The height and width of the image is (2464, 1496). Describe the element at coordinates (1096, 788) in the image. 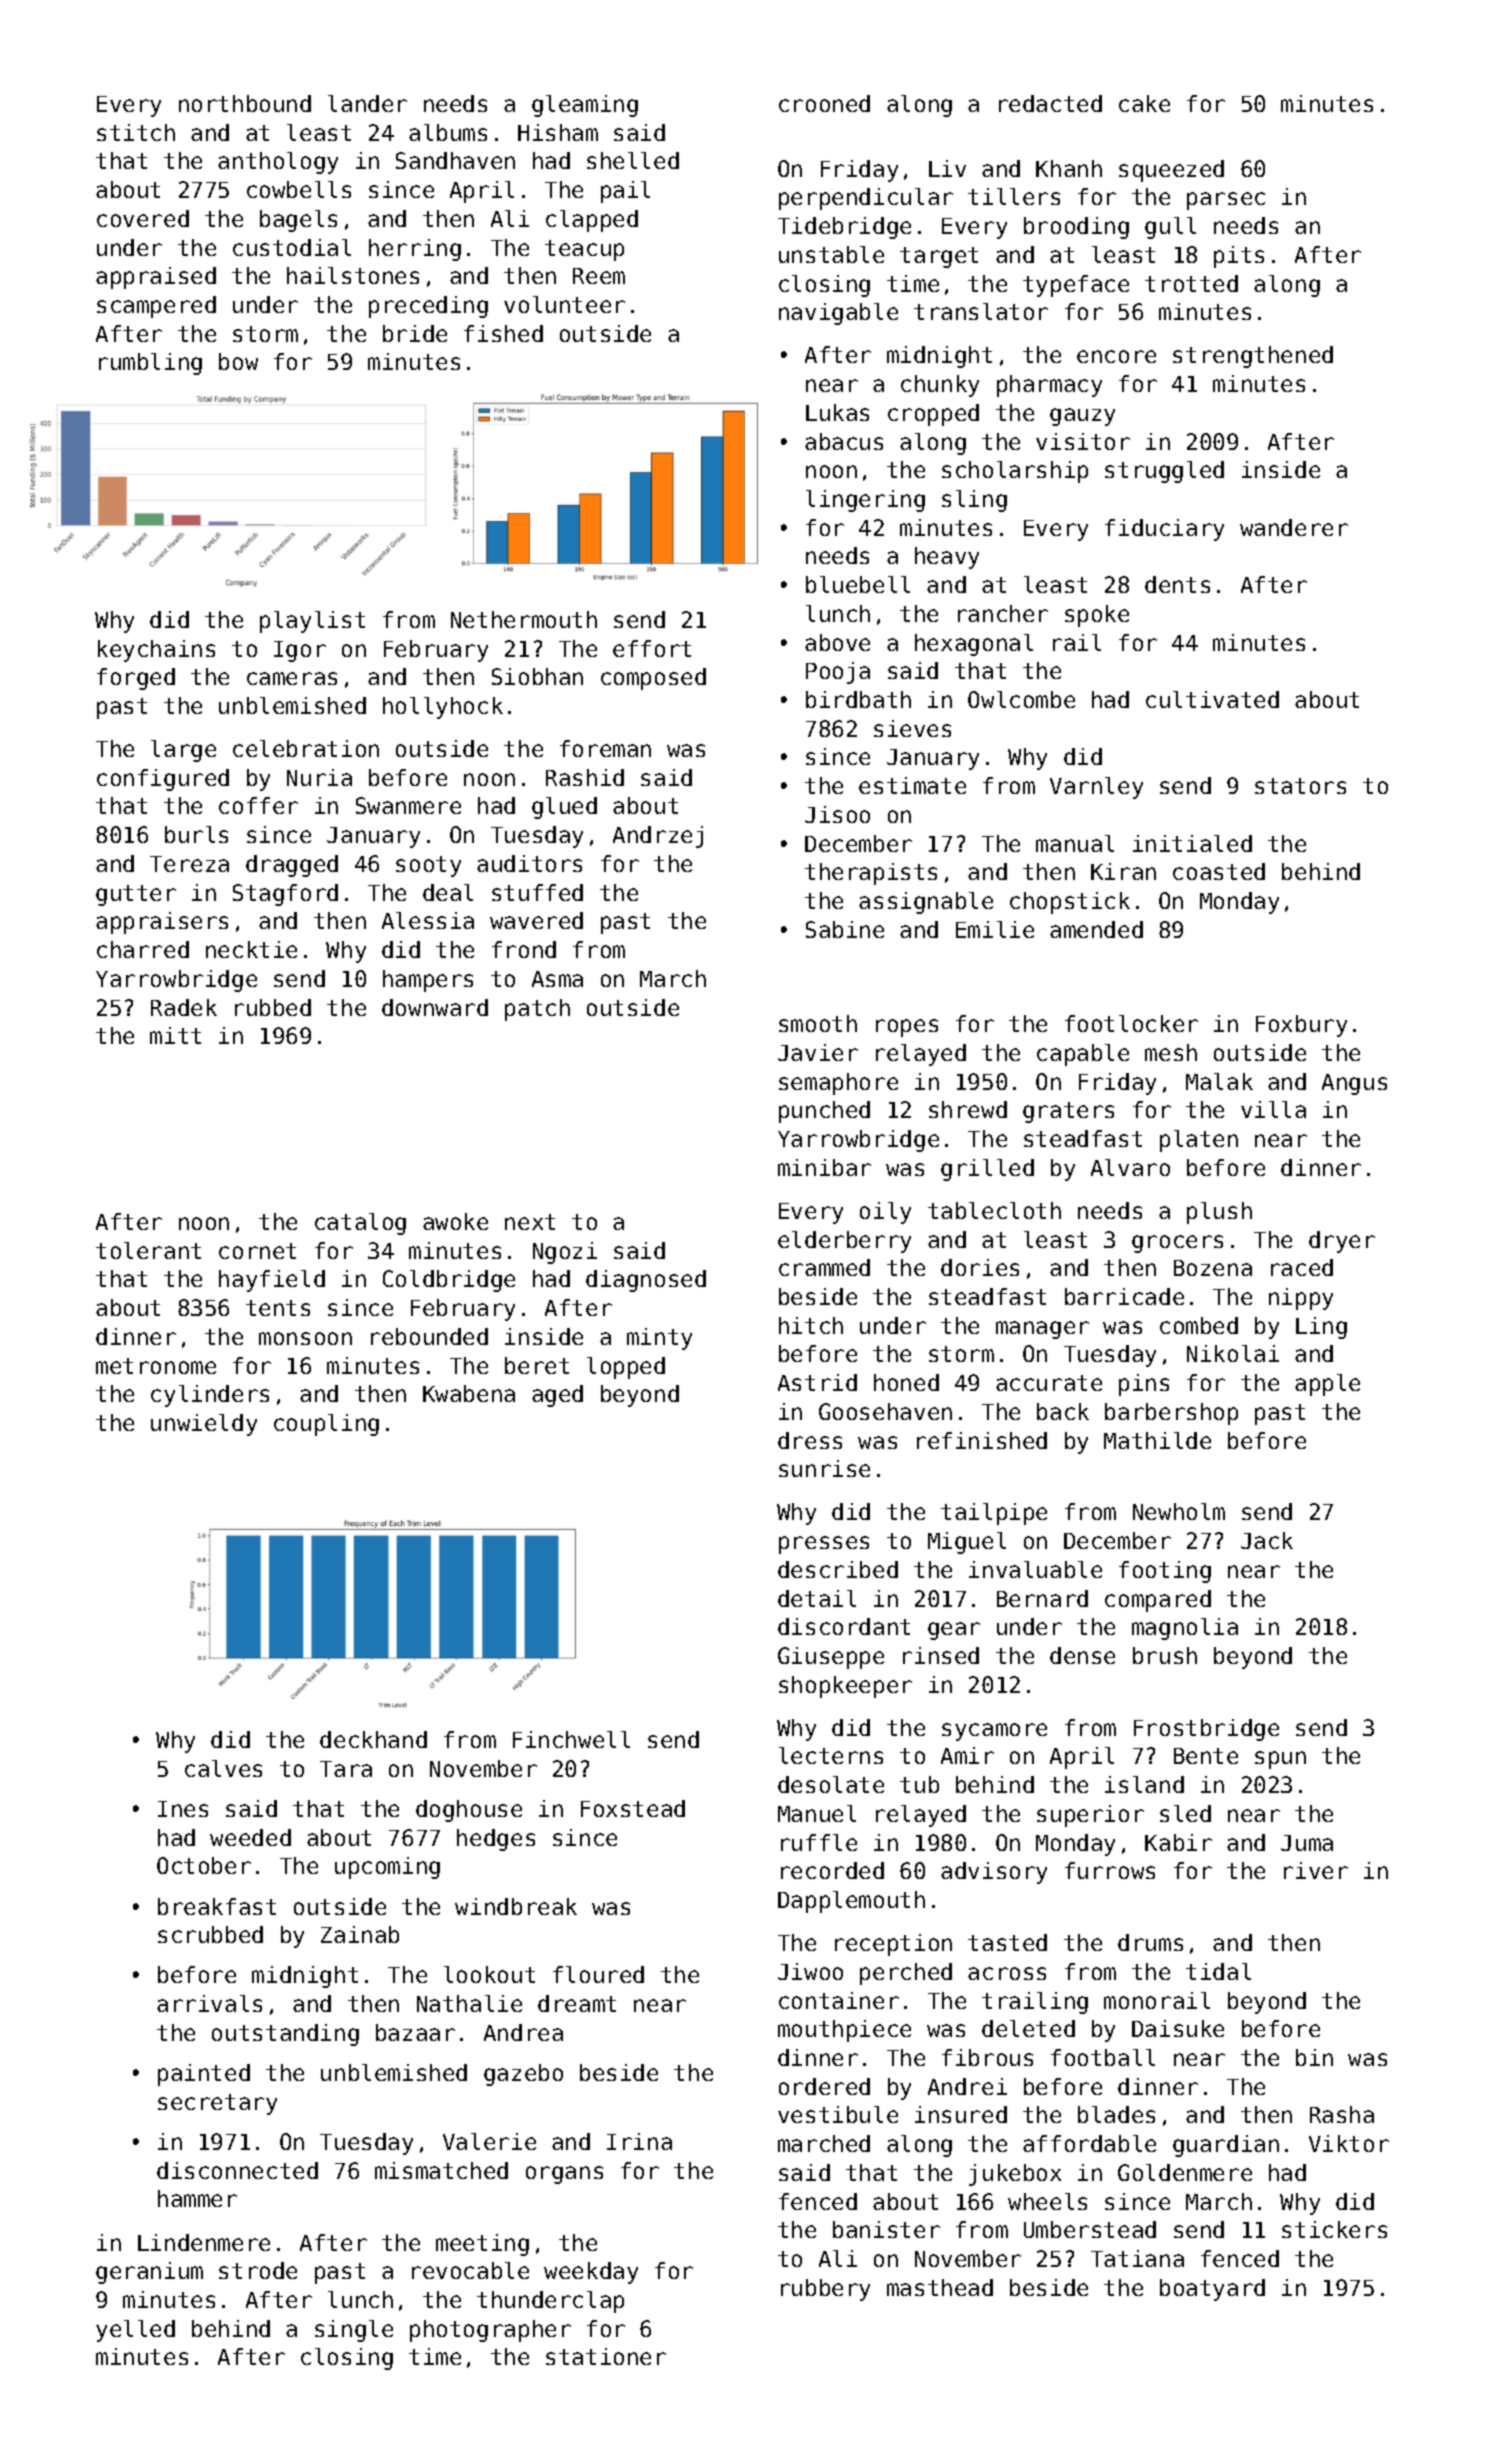

I see `Varnley` at that location.
